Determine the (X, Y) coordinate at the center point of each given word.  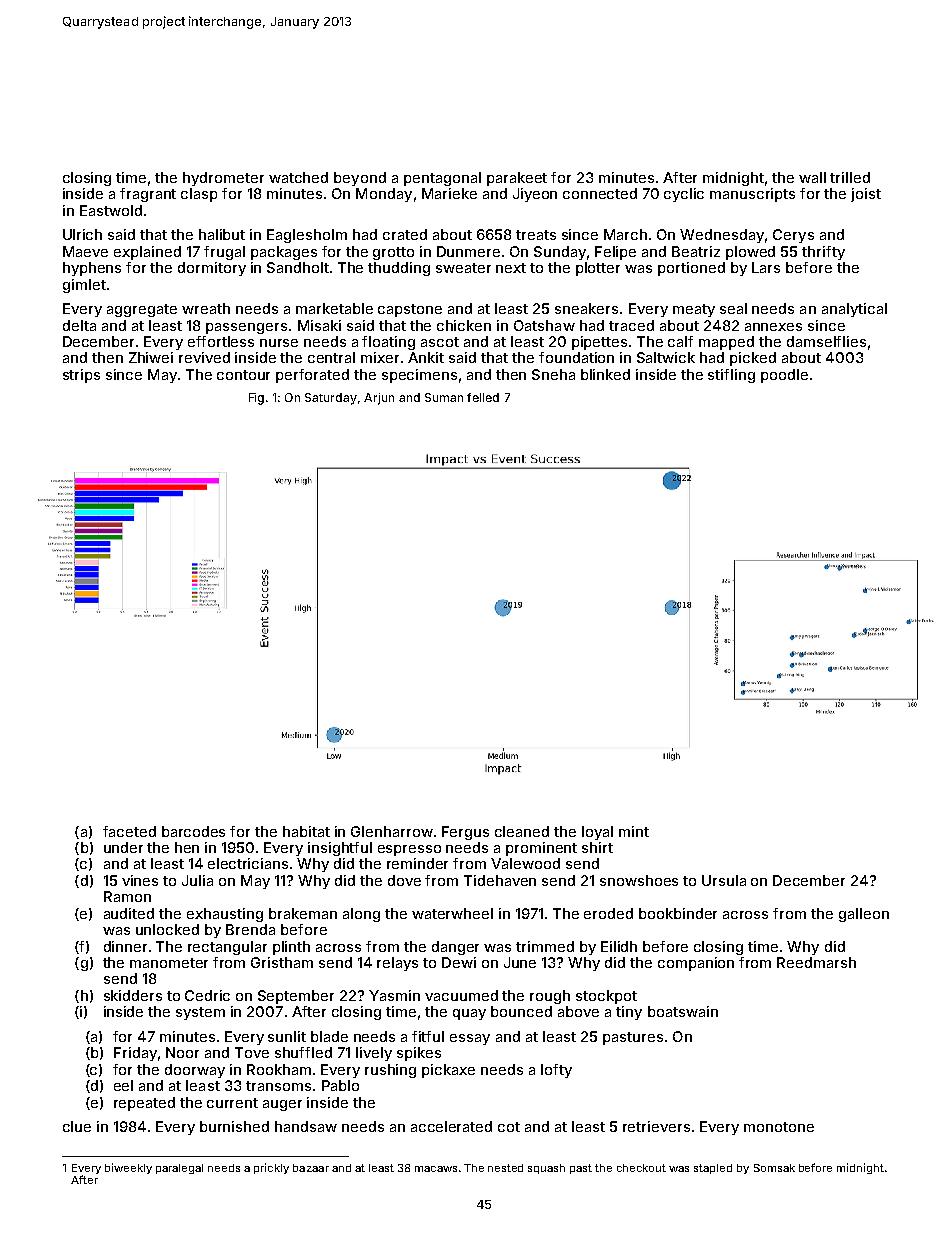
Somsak (774, 1168)
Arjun (379, 399)
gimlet (84, 286)
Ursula (724, 880)
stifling (731, 376)
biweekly (128, 1168)
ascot (440, 342)
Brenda (250, 929)
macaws (436, 1169)
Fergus (465, 833)
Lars (766, 267)
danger (455, 948)
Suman (444, 397)
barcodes (193, 831)
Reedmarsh (816, 962)
